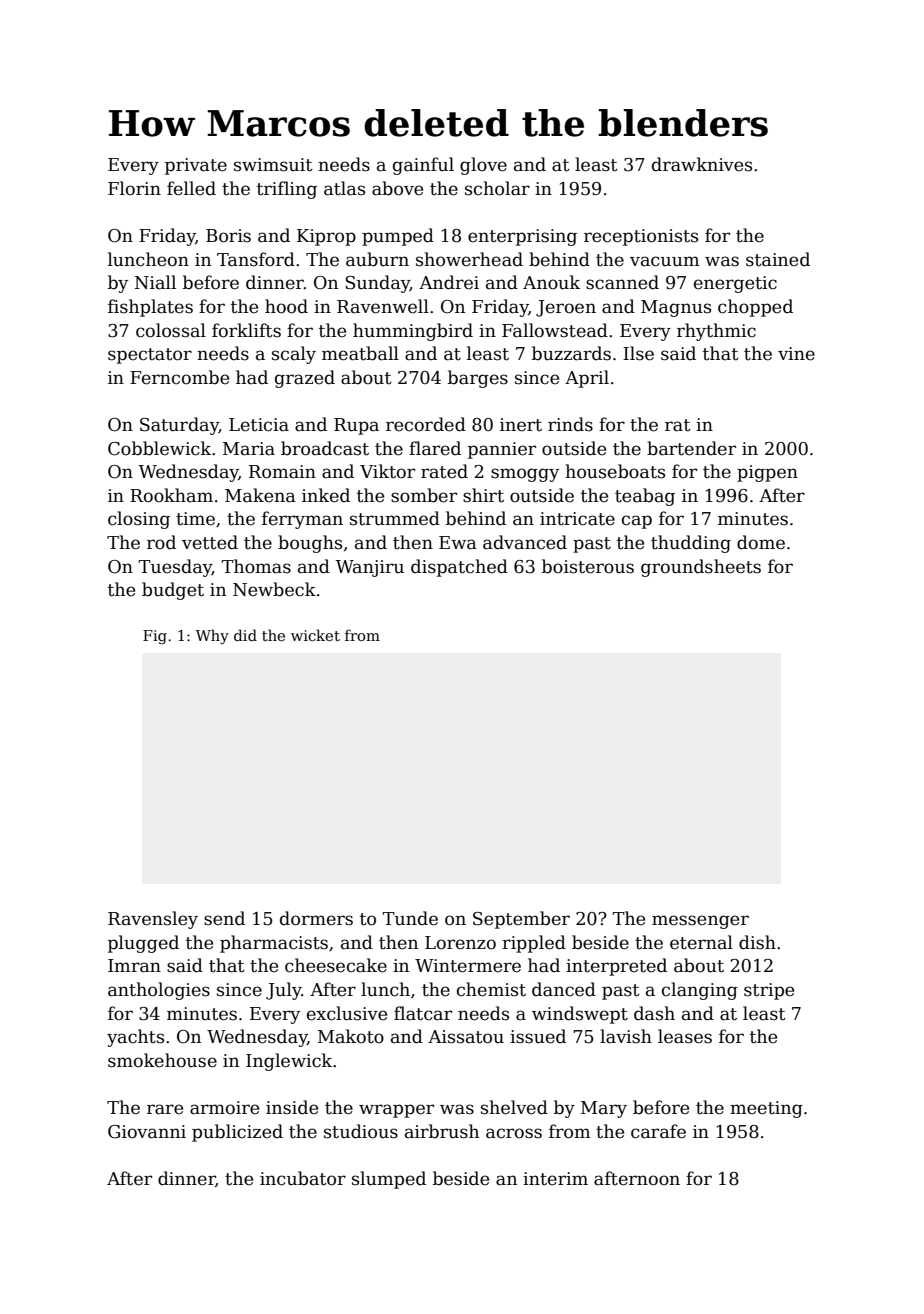  What do you see at coordinates (459, 568) in the screenshot?
I see `dispatched` at bounding box center [459, 568].
